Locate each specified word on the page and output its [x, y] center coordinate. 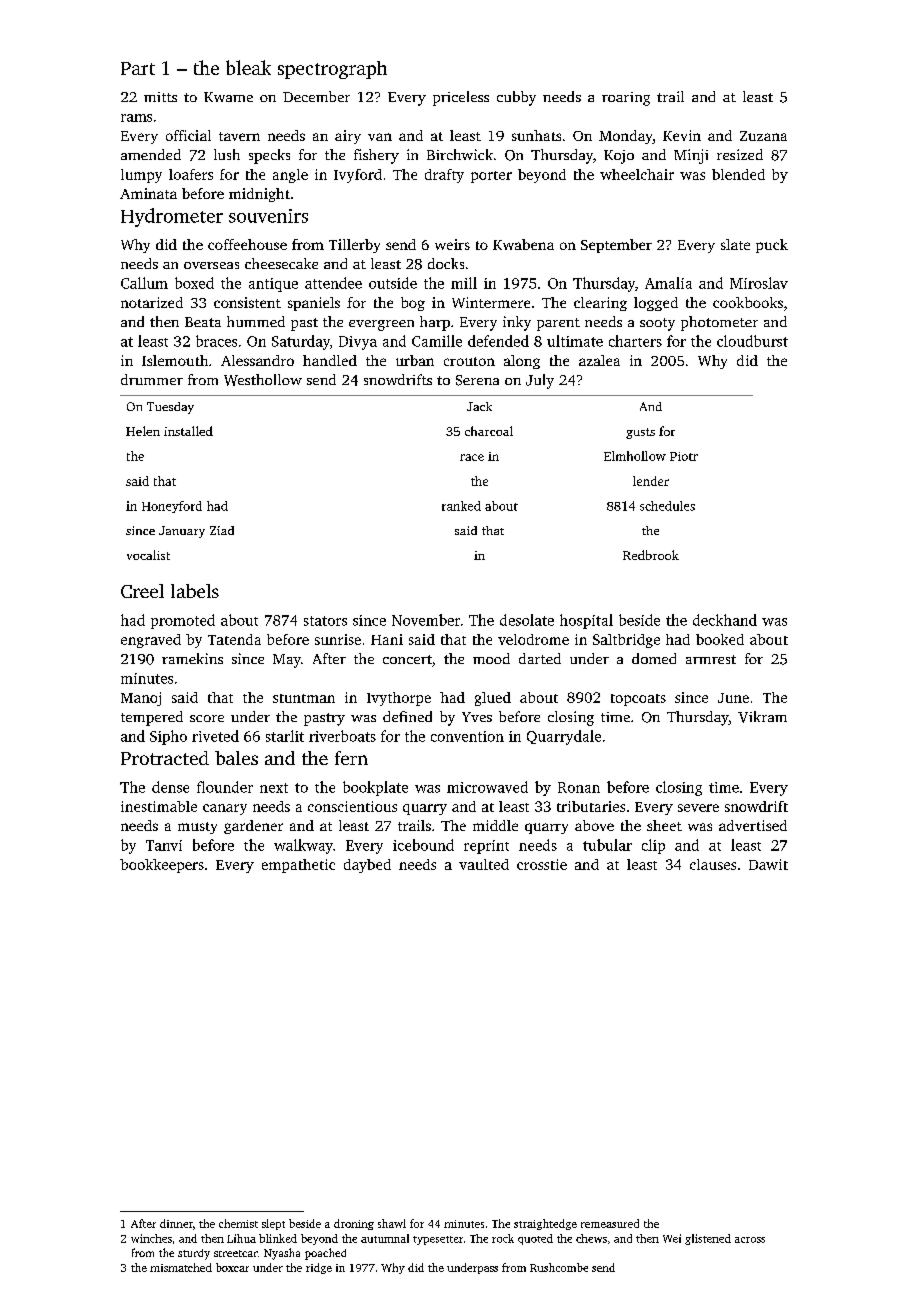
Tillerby [354, 246]
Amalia [668, 283]
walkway [303, 846]
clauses [713, 864]
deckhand [725, 620]
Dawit [768, 864]
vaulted [484, 864]
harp [435, 323]
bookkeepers [162, 866]
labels [195, 591]
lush [227, 154]
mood [491, 658]
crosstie [542, 864]
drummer [152, 379]
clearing [600, 304]
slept [273, 1224]
